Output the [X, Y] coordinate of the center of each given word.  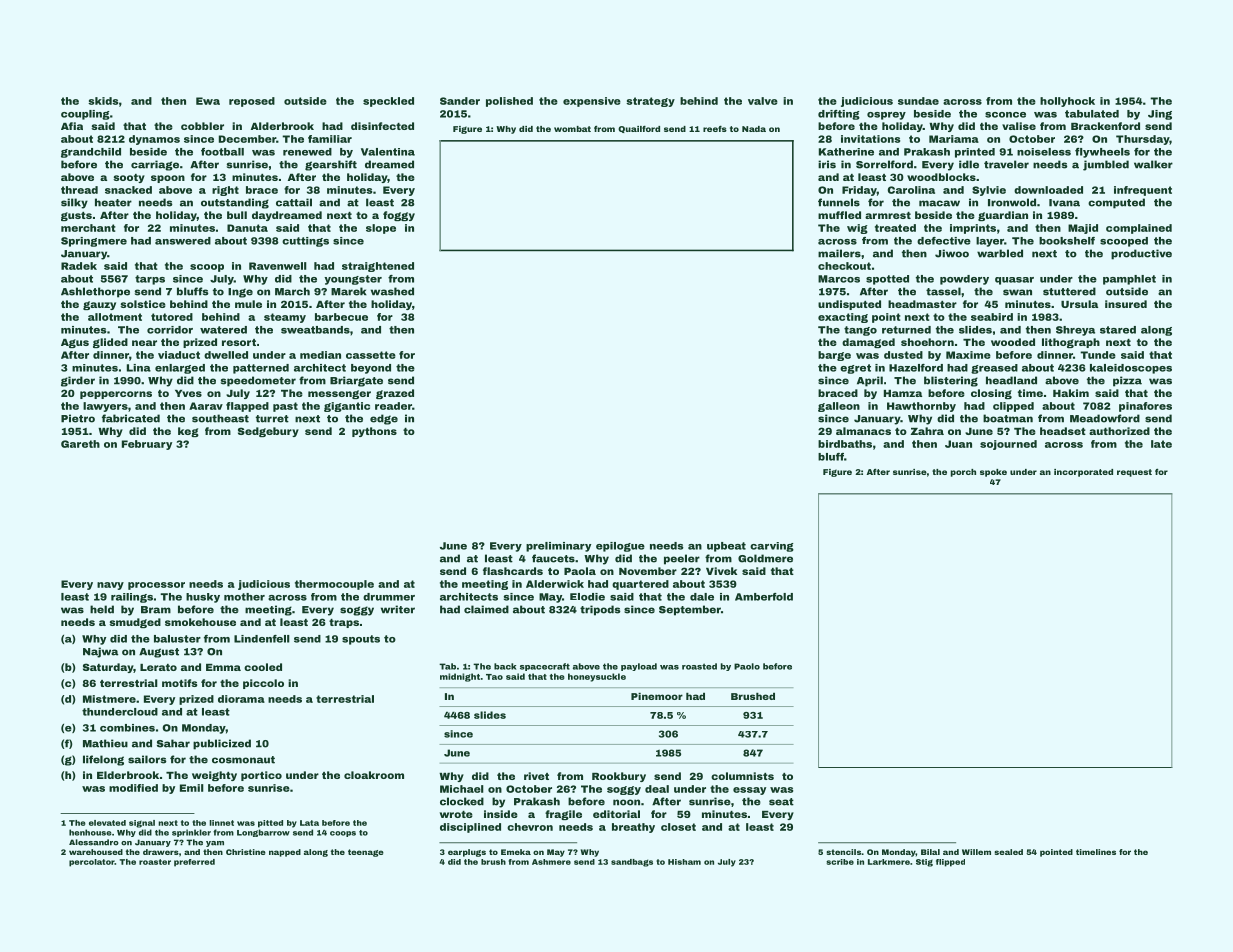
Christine [246, 852]
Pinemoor [657, 696]
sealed [1008, 852]
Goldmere [765, 558]
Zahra [927, 431]
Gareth [80, 444]
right [225, 191]
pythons [374, 432]
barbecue [341, 317]
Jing [1160, 115]
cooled [263, 667]
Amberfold [764, 597]
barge [834, 356]
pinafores [1145, 407]
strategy [650, 102]
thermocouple [334, 585]
